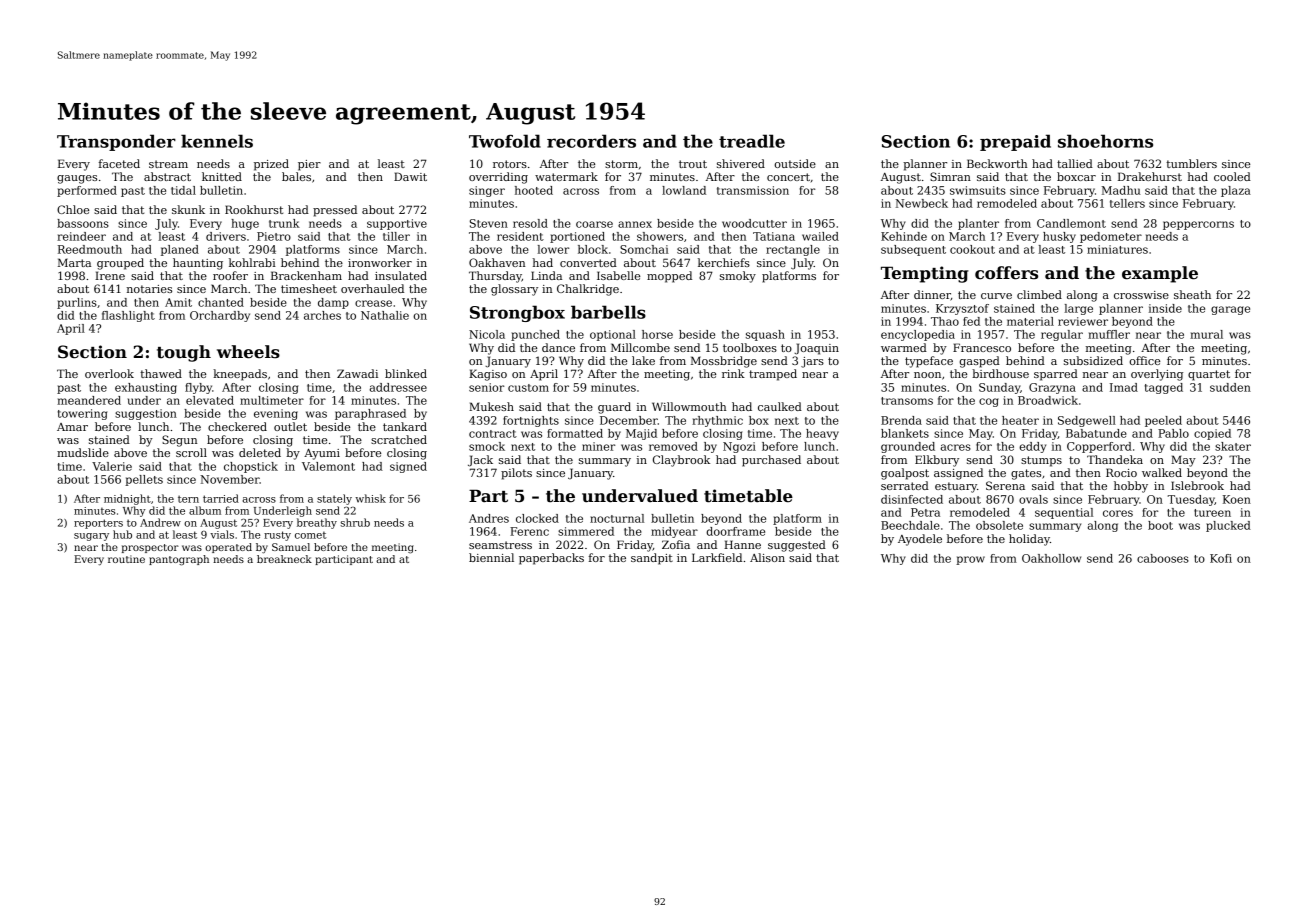 The height and width of the screenshot is (924, 1308). What do you see at coordinates (510, 164) in the screenshot?
I see `rotors` at bounding box center [510, 164].
